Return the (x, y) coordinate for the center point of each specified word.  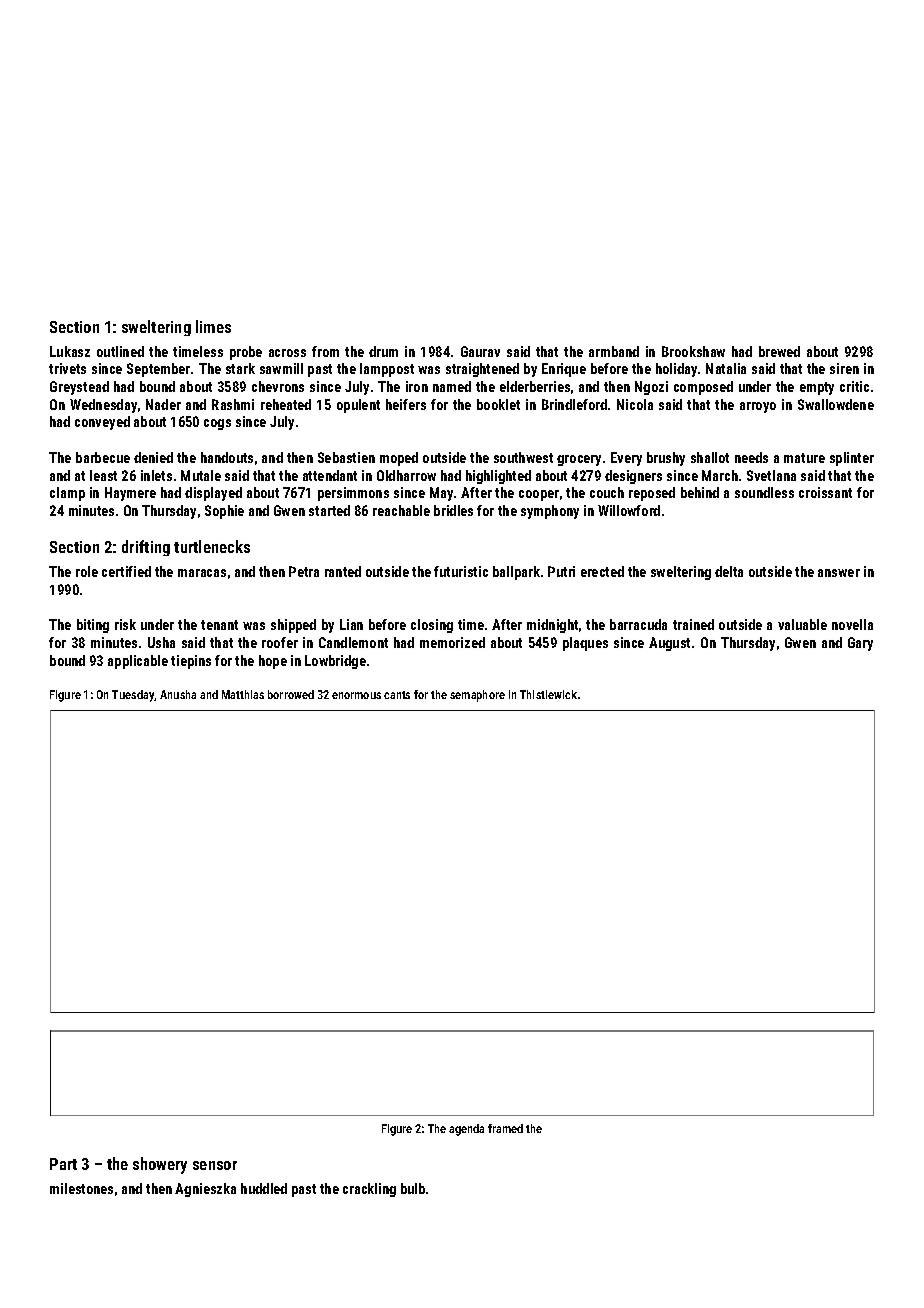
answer (839, 573)
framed (505, 1128)
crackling (369, 1190)
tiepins (191, 662)
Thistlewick (548, 694)
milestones (81, 1188)
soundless (764, 492)
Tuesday (133, 696)
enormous (356, 695)
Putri (561, 571)
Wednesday (103, 406)
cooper (539, 495)
